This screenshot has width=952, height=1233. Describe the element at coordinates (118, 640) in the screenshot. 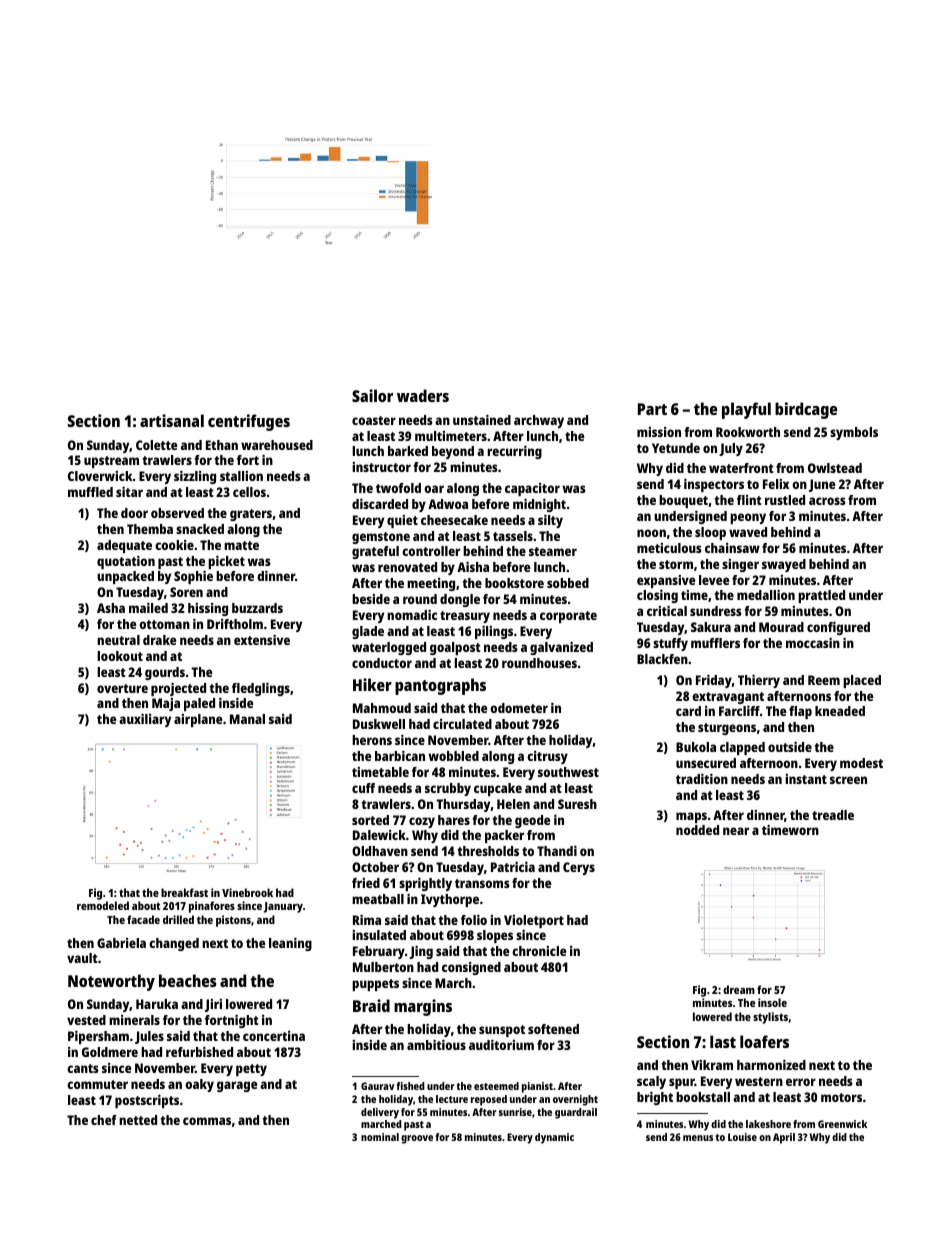

I see `neutral` at that location.
